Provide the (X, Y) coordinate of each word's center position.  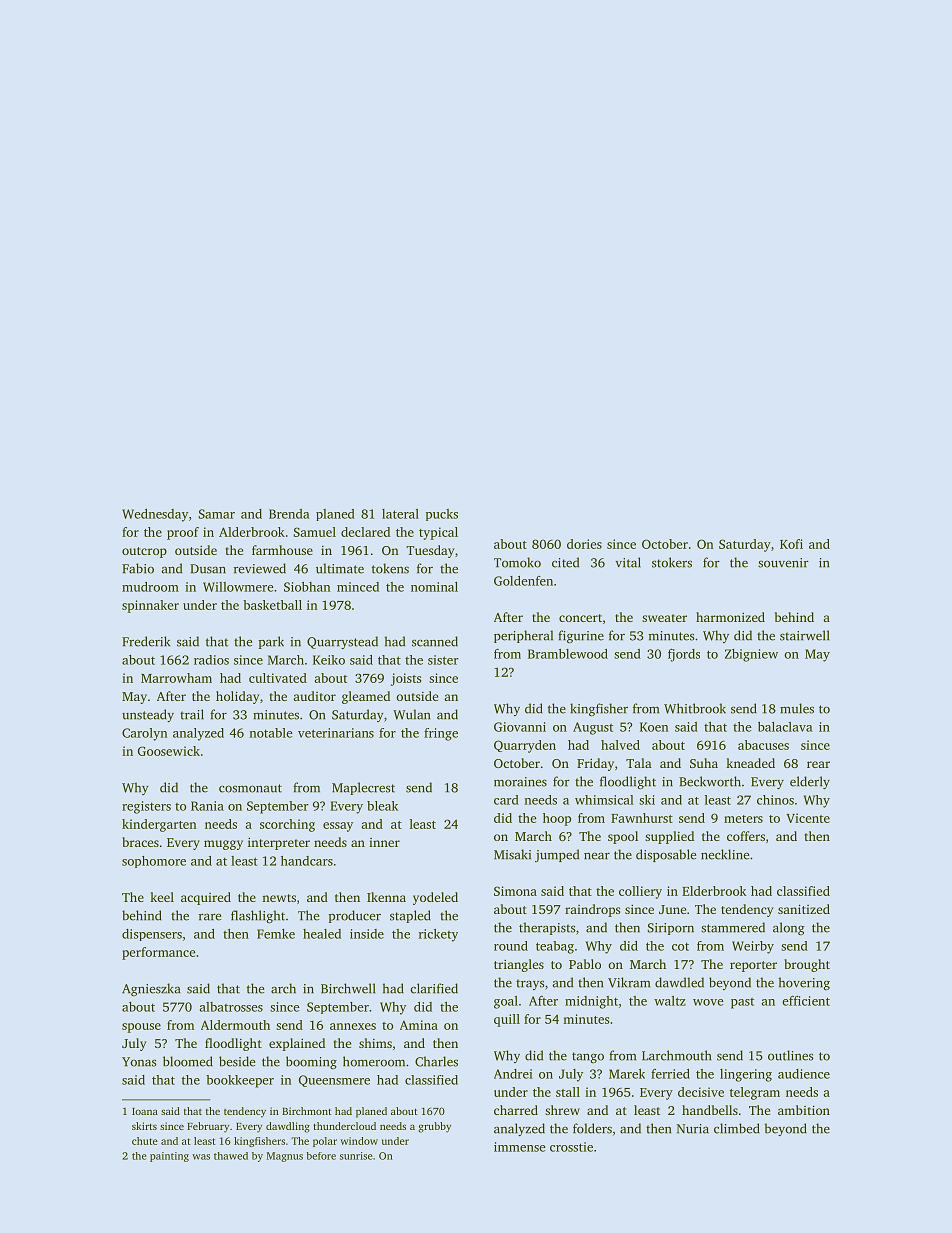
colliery (640, 892)
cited (565, 562)
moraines (520, 782)
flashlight (258, 916)
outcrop (144, 552)
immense (519, 1147)
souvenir (783, 563)
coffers (746, 836)
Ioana (145, 1111)
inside (367, 934)
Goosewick (169, 751)
